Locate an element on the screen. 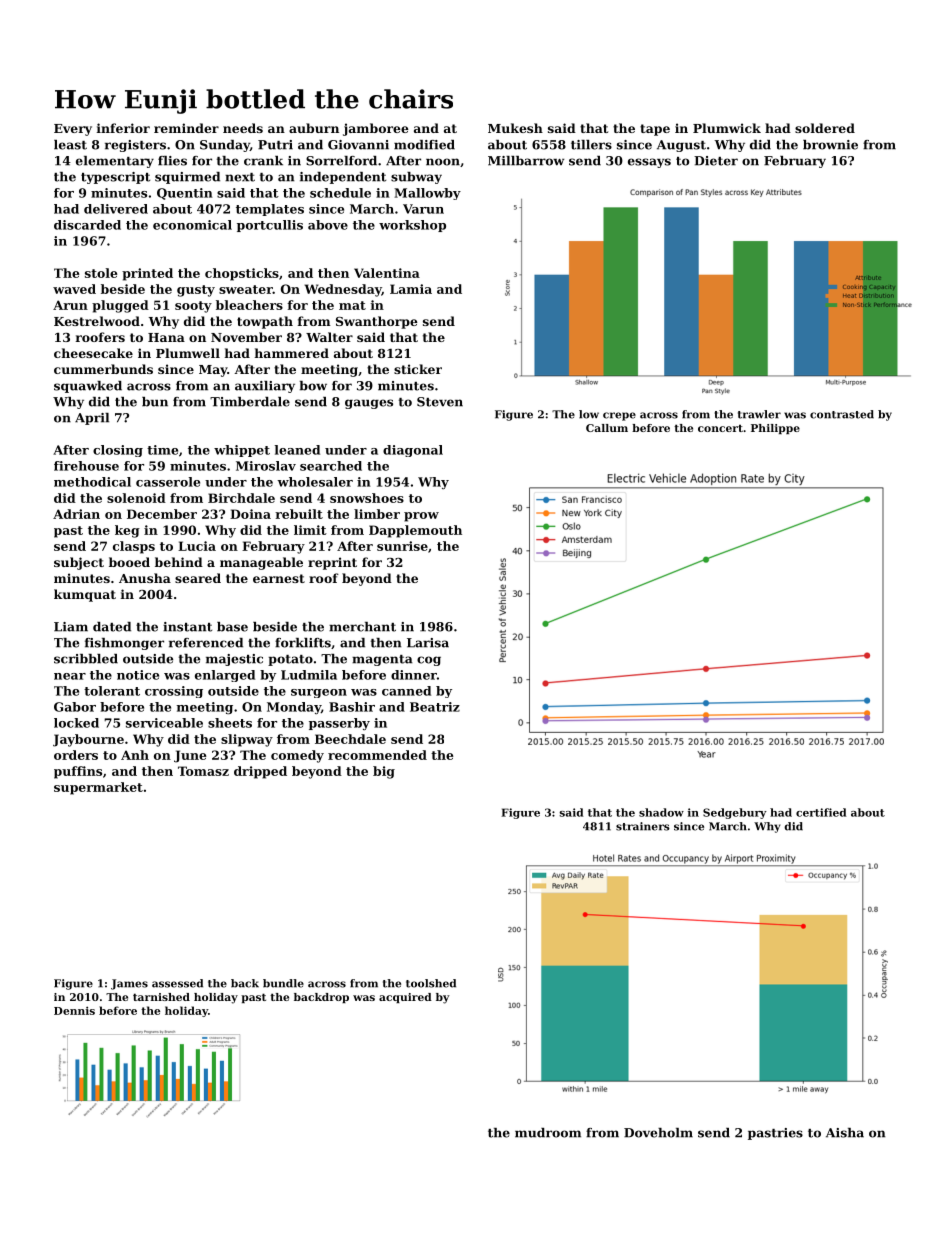 The height and width of the screenshot is (1233, 952). soldered is located at coordinates (825, 128).
